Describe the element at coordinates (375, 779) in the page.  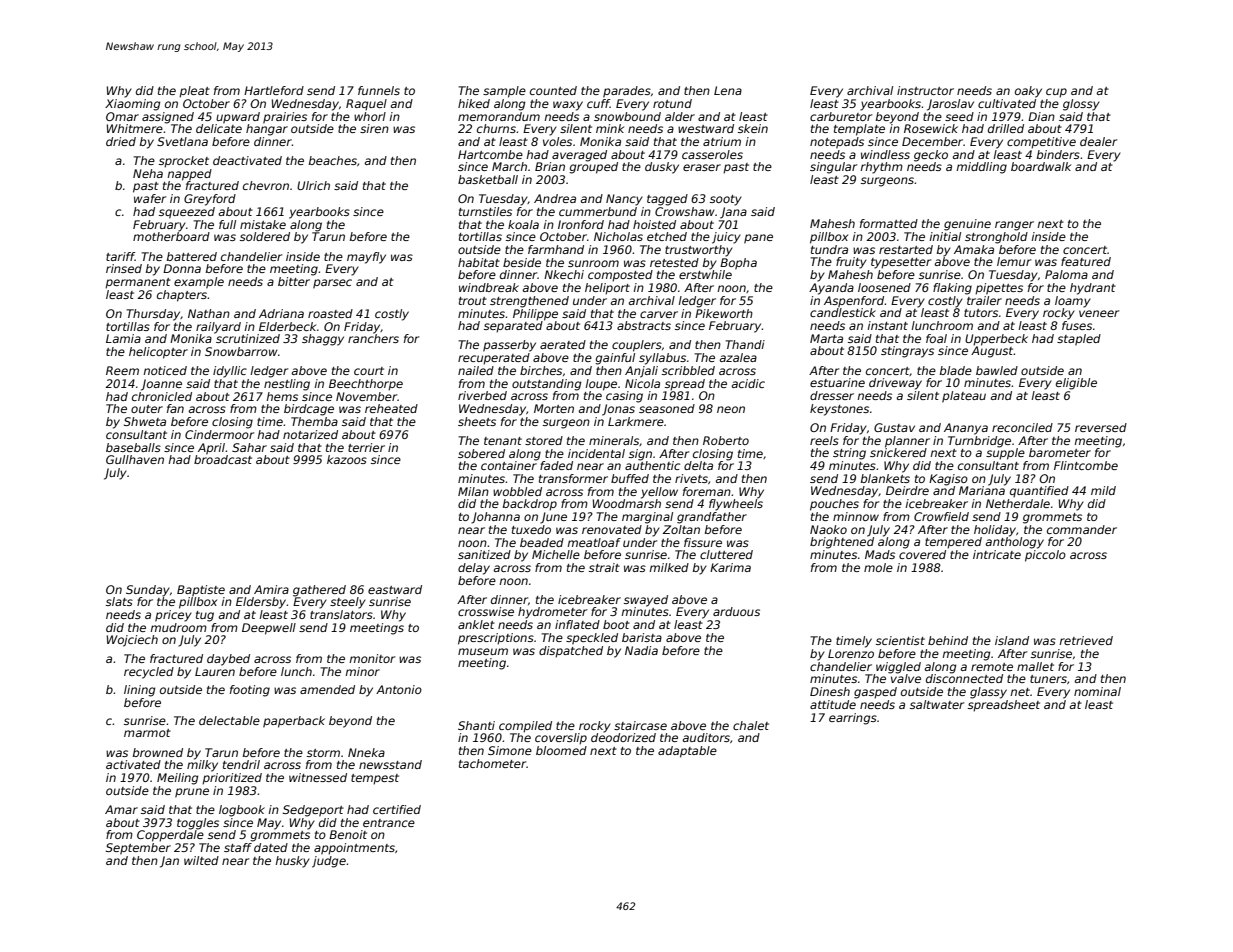
I see `tempest` at that location.
